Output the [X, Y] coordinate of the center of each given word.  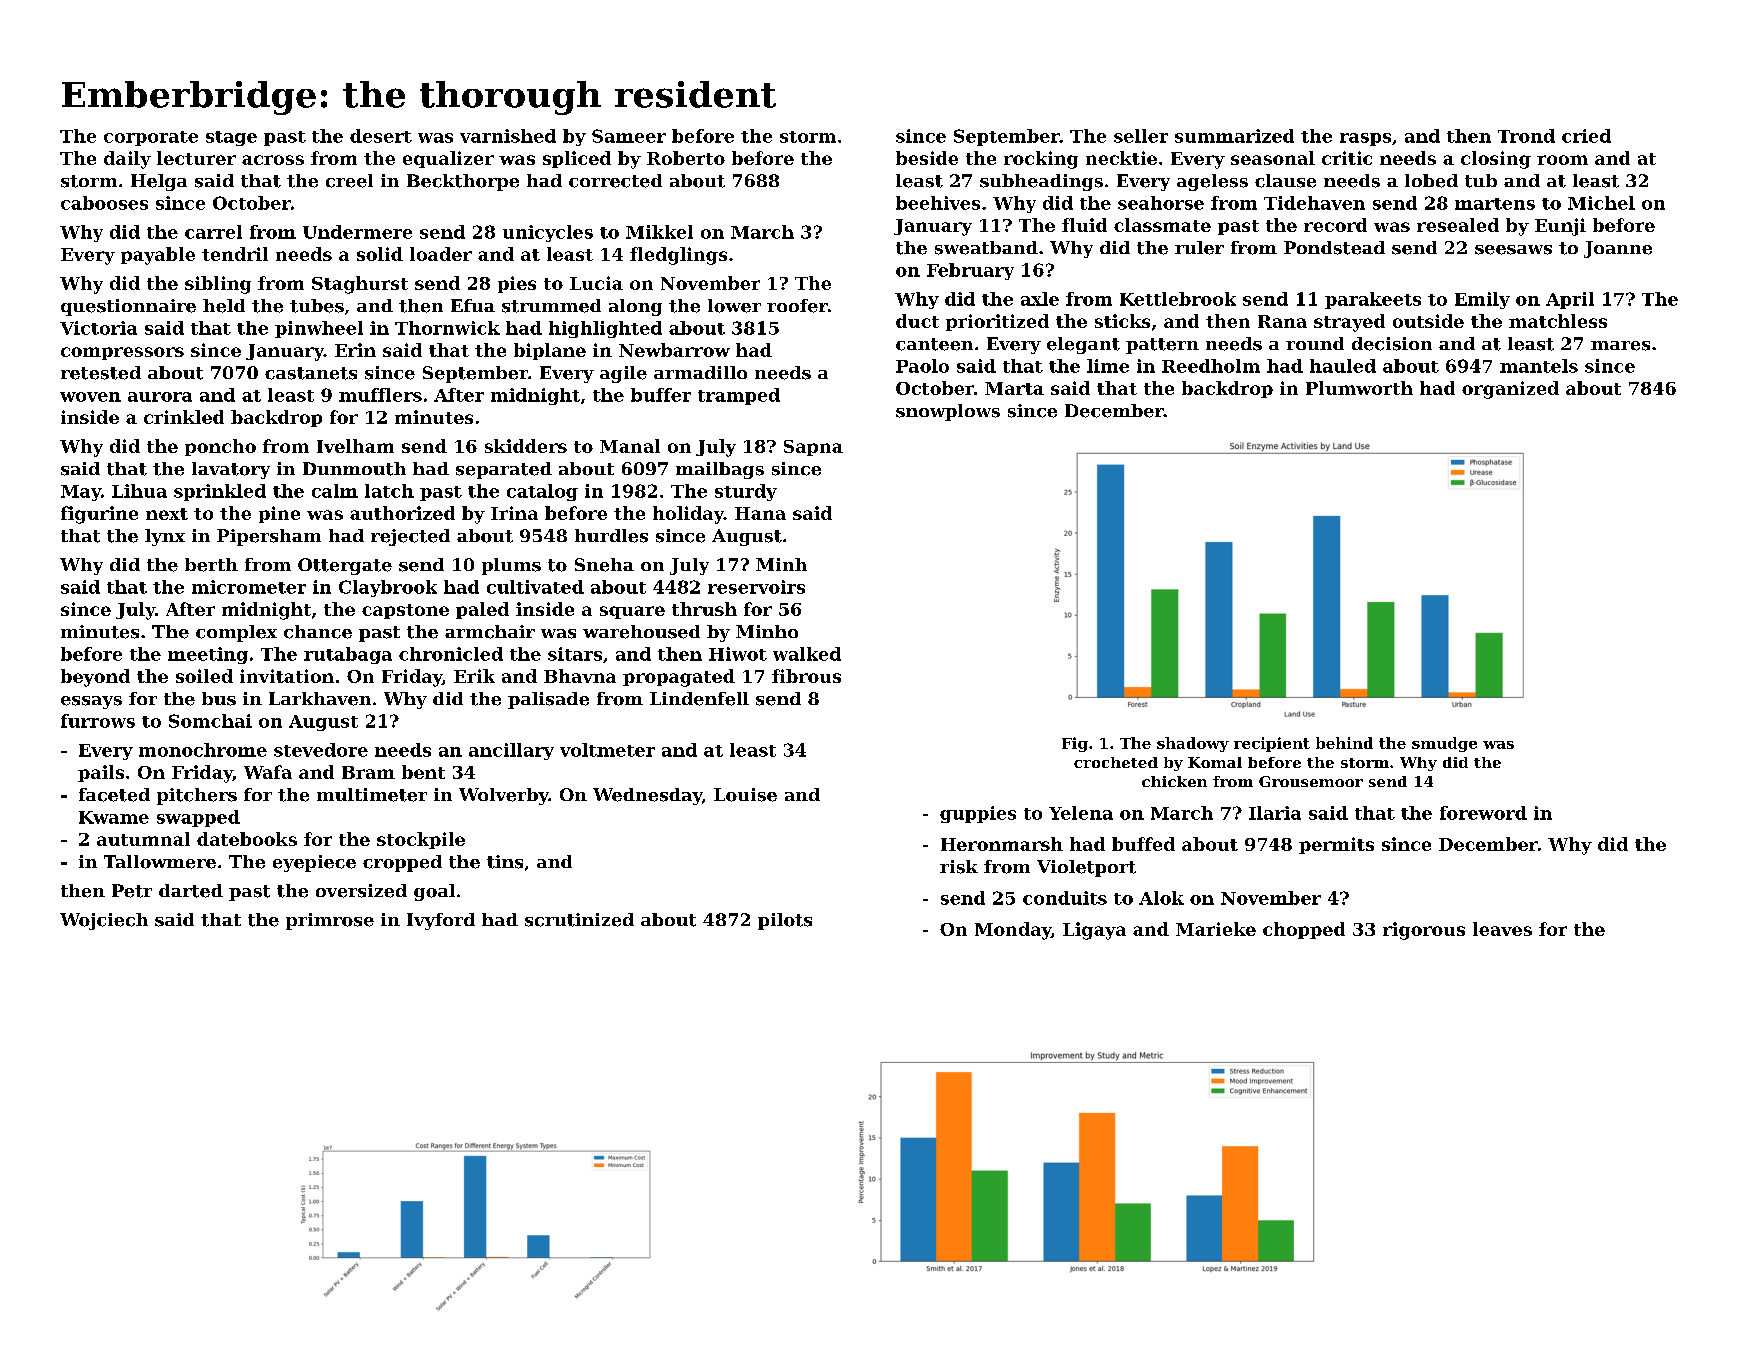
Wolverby [504, 796]
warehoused [641, 632]
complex [236, 633]
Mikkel [659, 232]
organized [1510, 390]
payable [158, 256]
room [1562, 160]
